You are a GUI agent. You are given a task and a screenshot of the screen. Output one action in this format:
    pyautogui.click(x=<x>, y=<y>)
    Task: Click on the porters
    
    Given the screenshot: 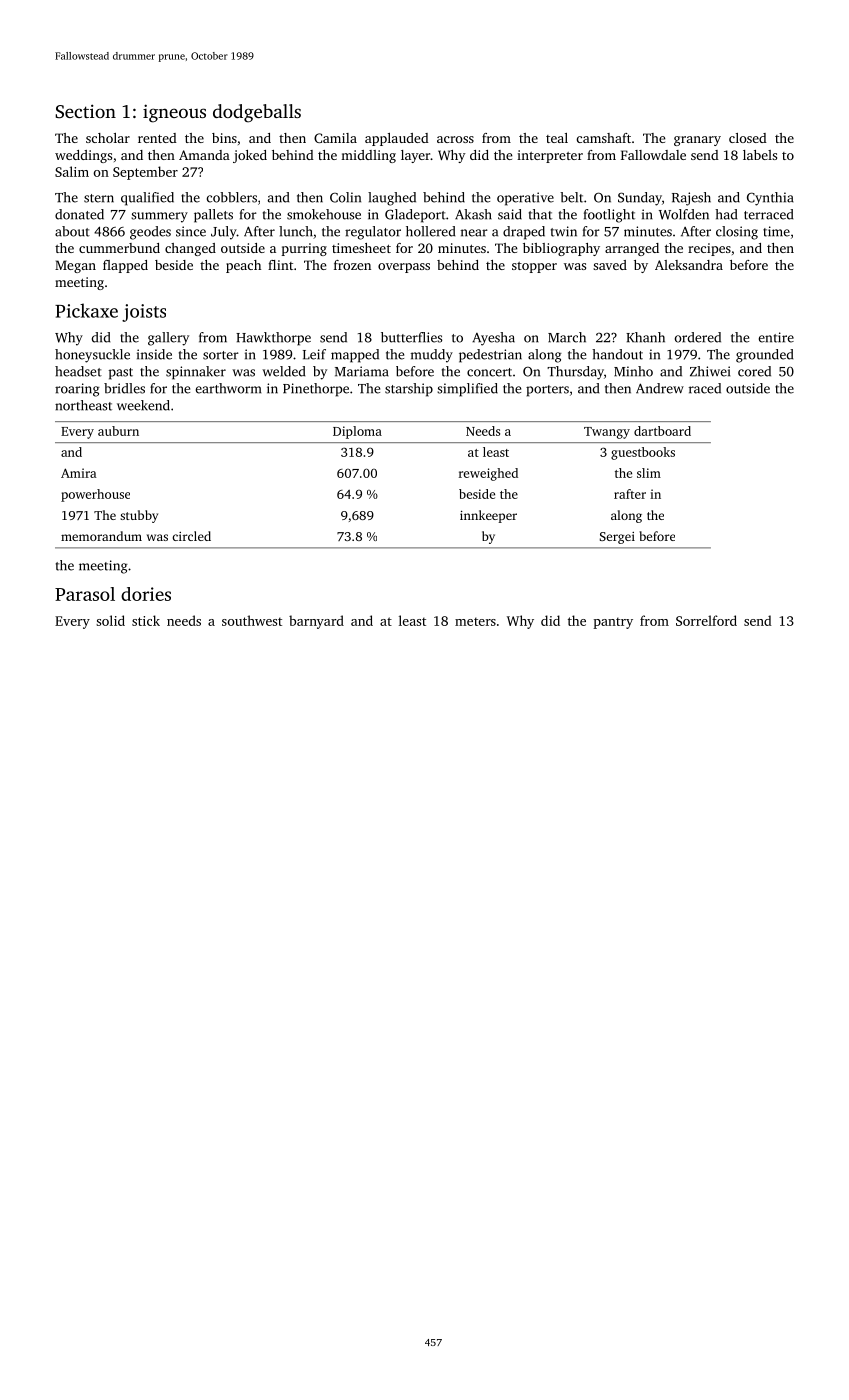 What is the action you would take?
    pyautogui.click(x=547, y=391)
